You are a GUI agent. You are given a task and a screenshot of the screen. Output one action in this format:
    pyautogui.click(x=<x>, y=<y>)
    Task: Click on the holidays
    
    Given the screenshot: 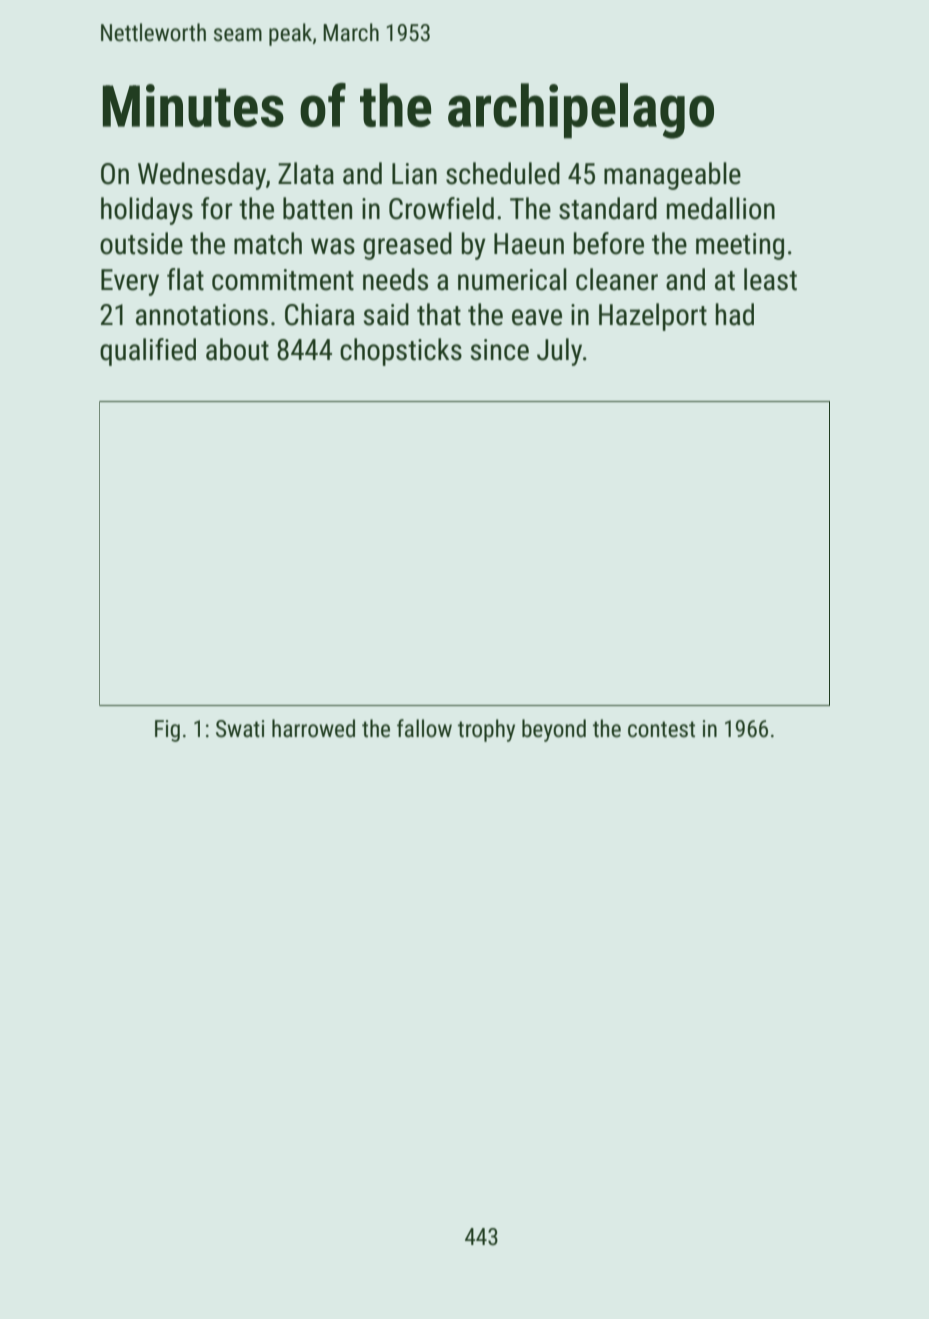 What is the action you would take?
    pyautogui.click(x=147, y=211)
